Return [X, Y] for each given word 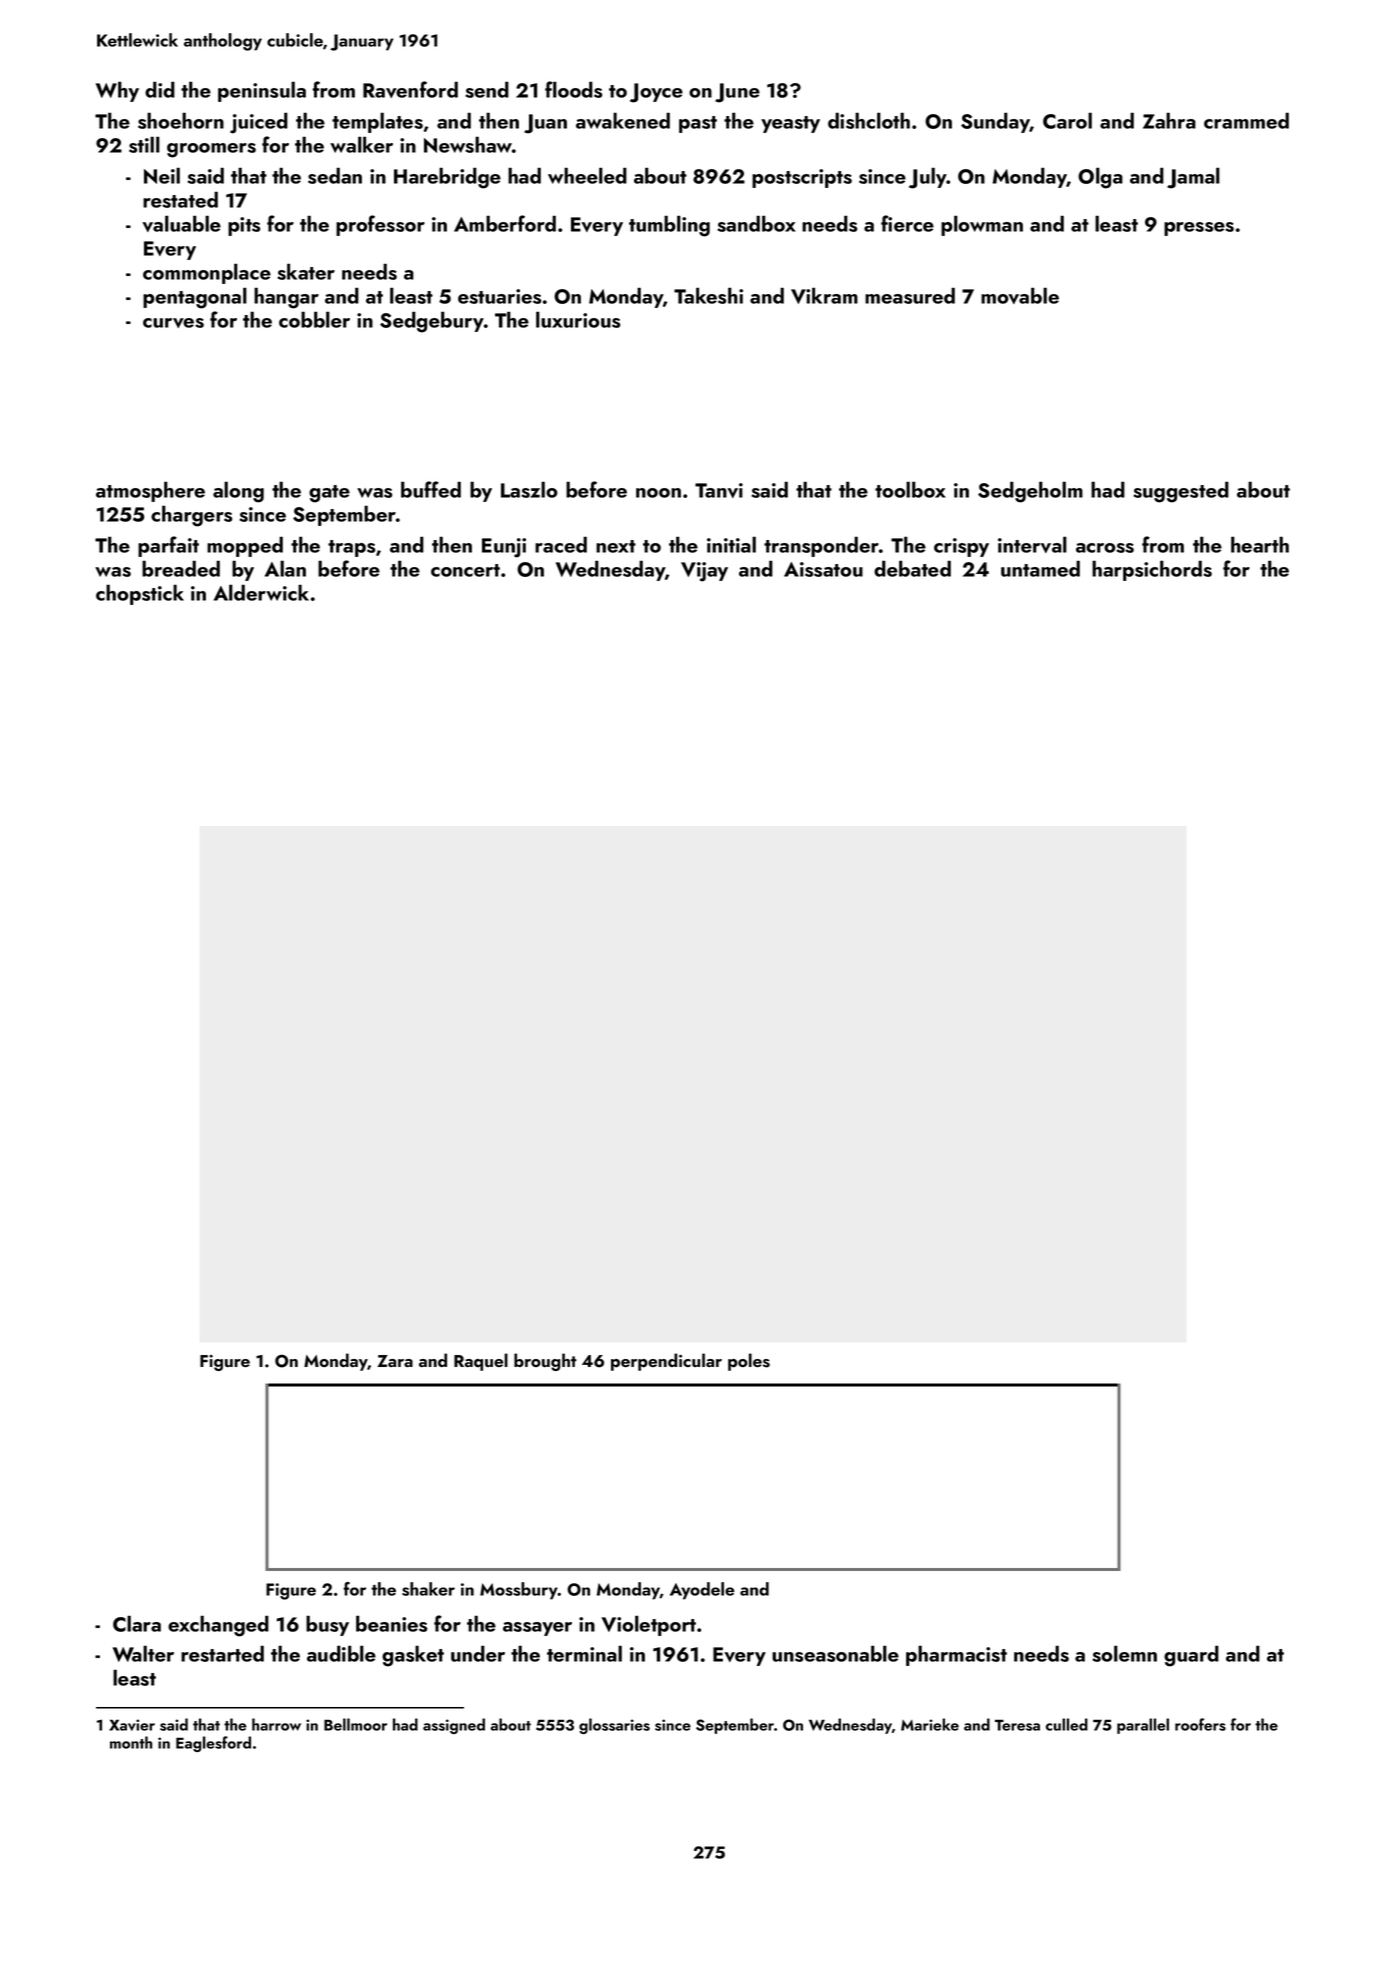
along [238, 492]
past [698, 124]
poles [749, 1362]
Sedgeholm [1030, 492]
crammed [1246, 120]
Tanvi [719, 490]
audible [341, 1653]
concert [465, 570]
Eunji [504, 548]
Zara [395, 1361]
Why [117, 91]
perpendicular [666, 1362]
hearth [1260, 544]
